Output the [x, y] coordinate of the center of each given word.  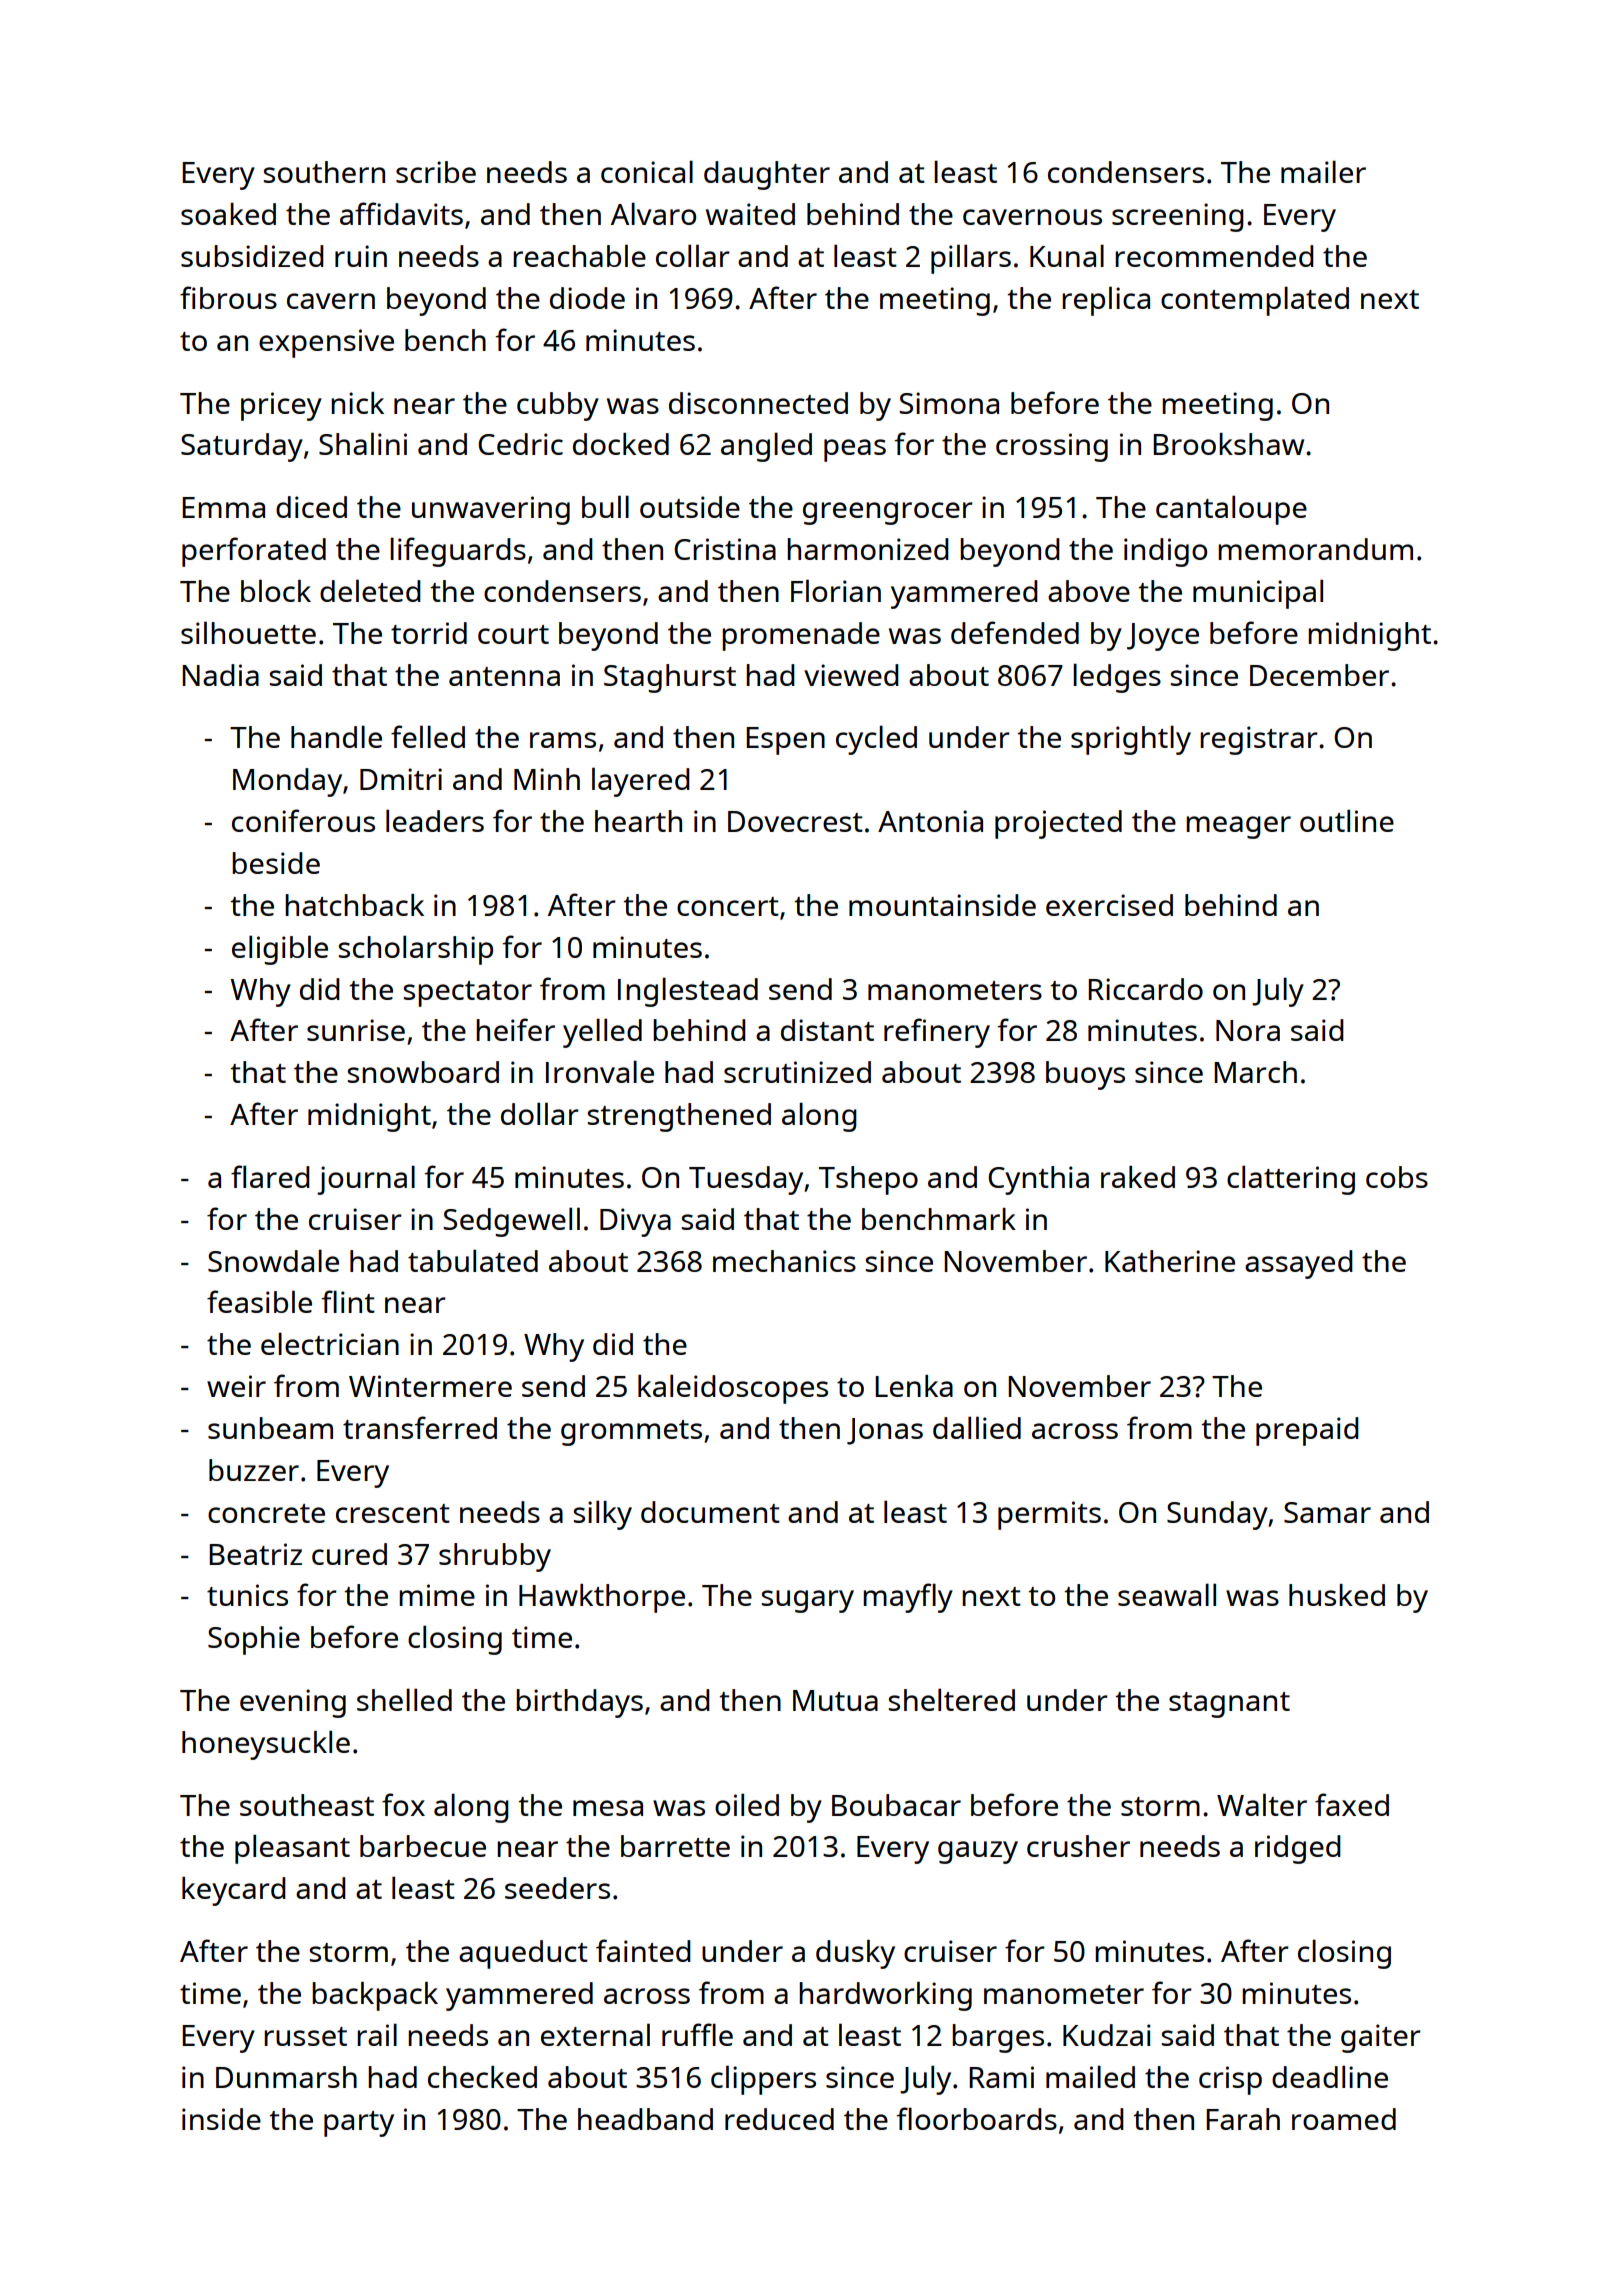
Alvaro [653, 213]
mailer [1323, 171]
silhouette [248, 632]
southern [324, 172]
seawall [1167, 1594]
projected [1058, 824]
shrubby [495, 1557]
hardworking [885, 1996]
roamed [1344, 2119]
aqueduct [523, 1954]
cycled [876, 740]
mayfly [908, 1598]
